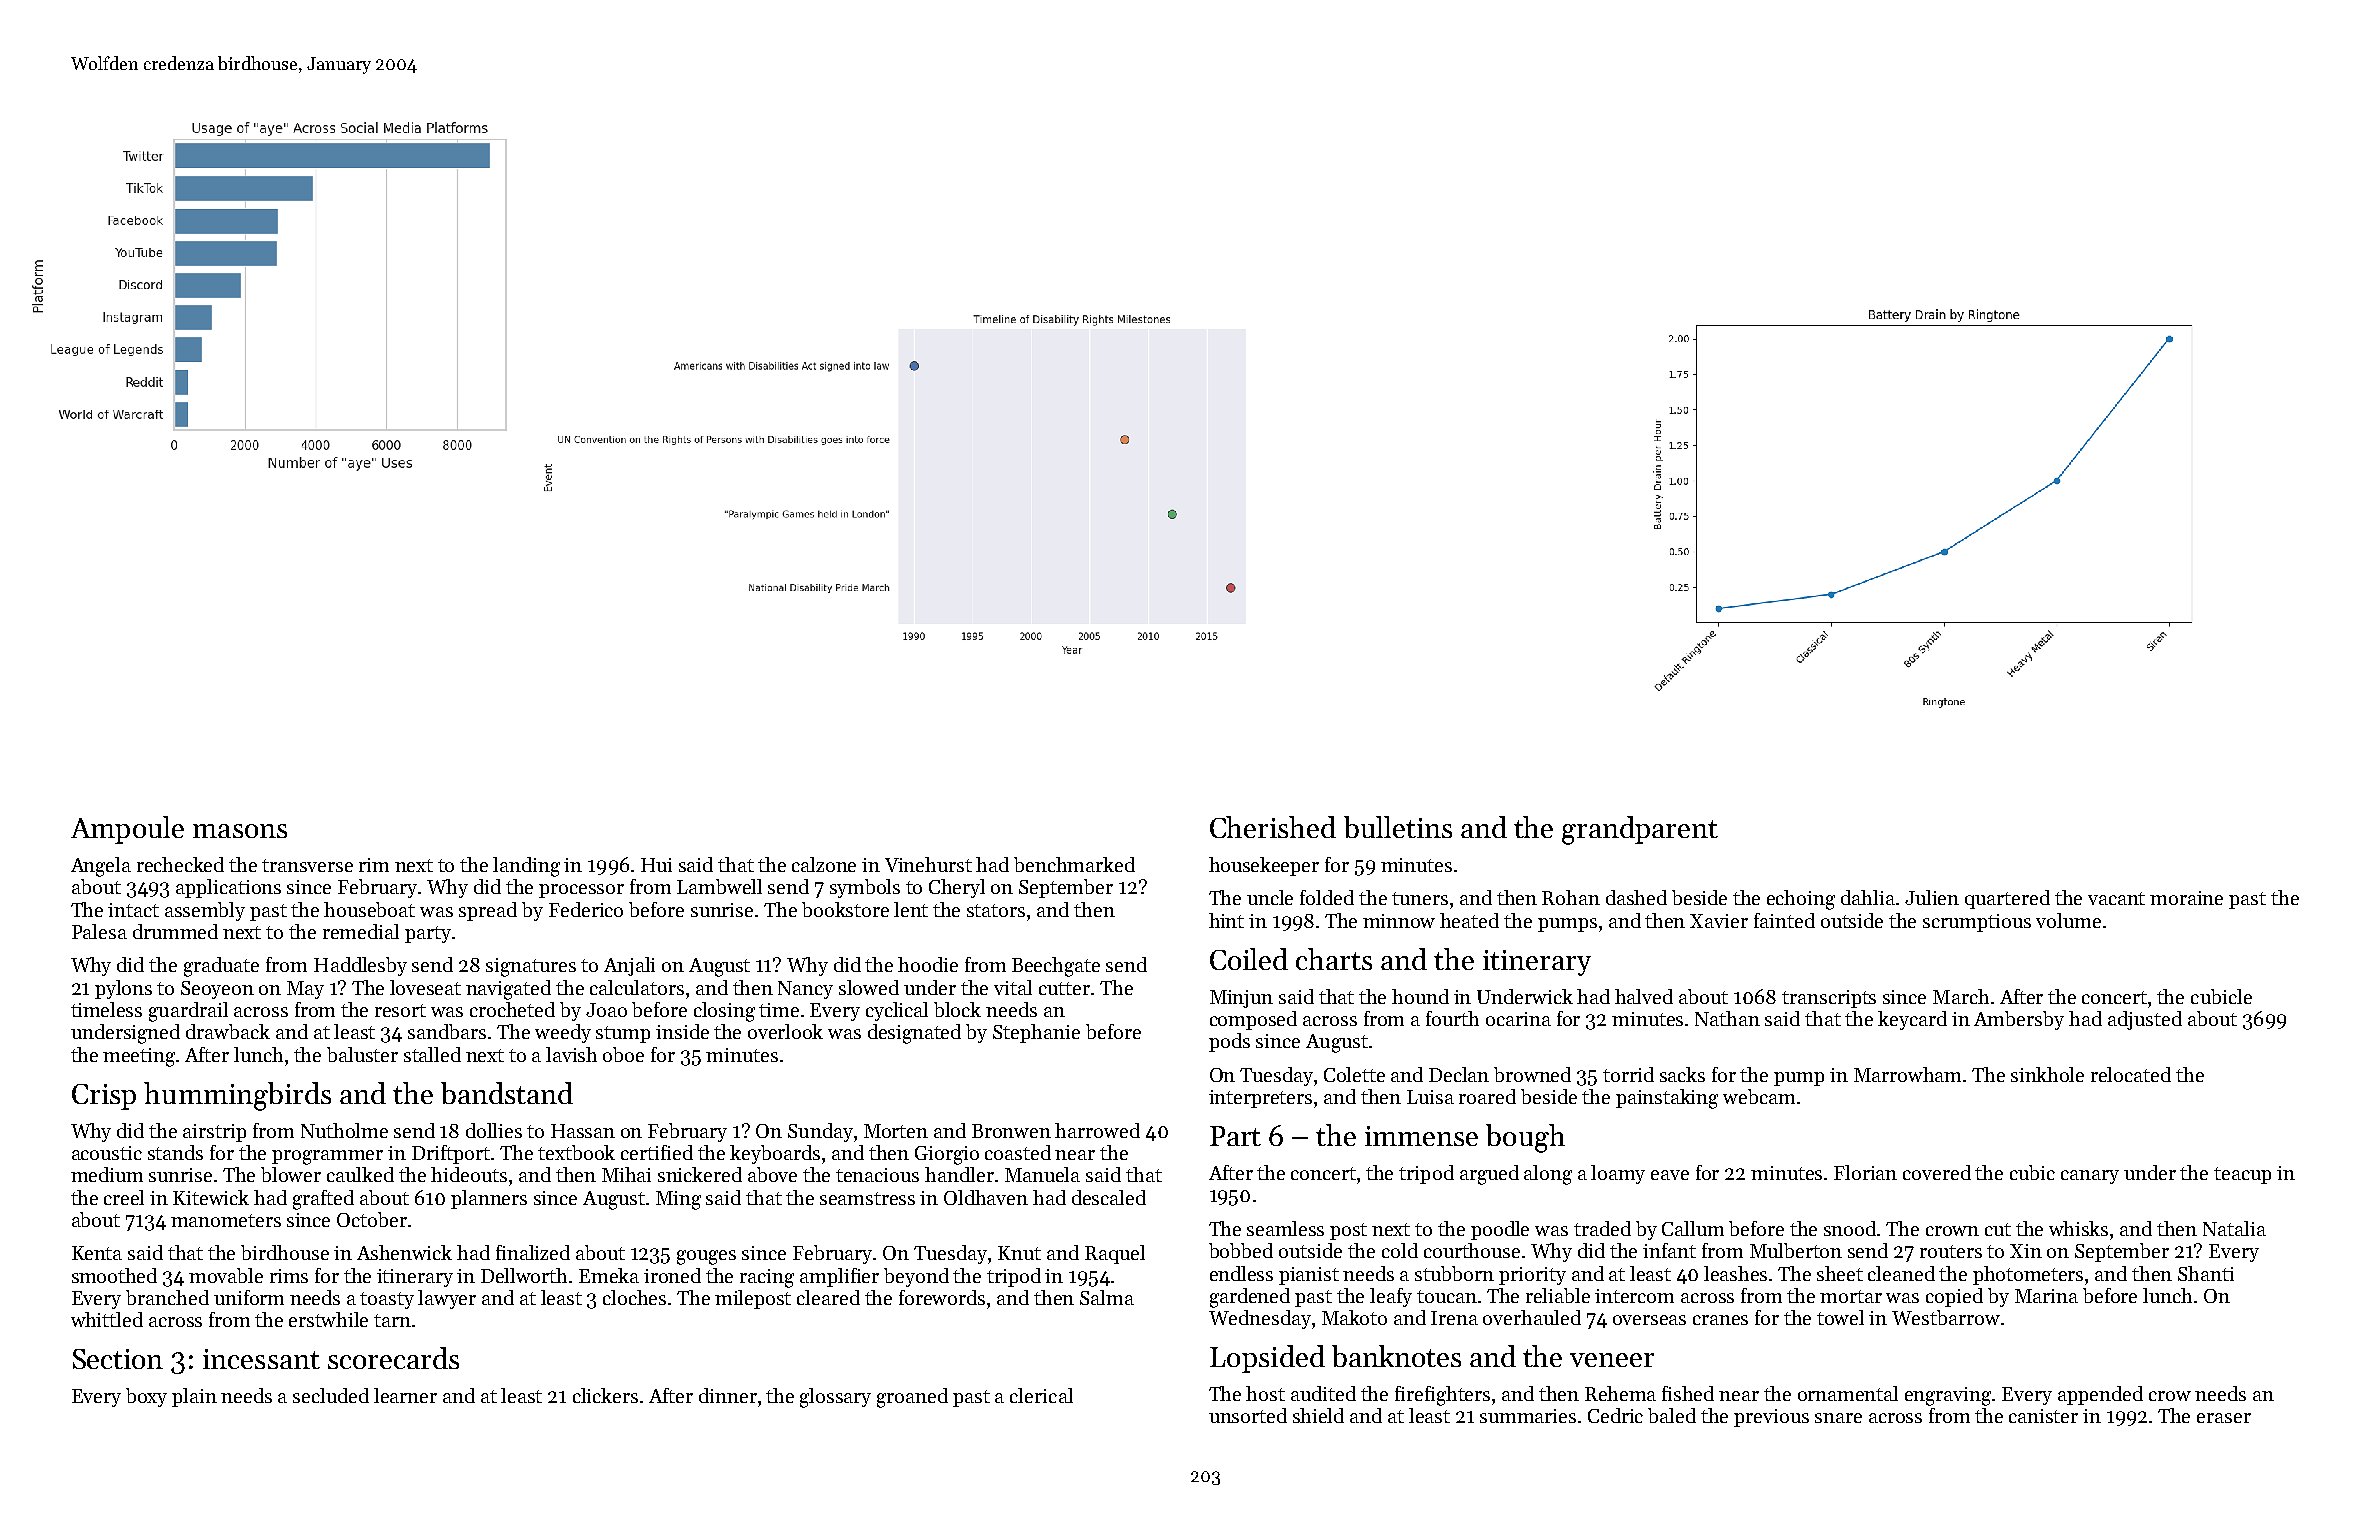 The width and height of the document is (2380, 1540). What do you see at coordinates (1019, 1253) in the document?
I see `Knut` at bounding box center [1019, 1253].
